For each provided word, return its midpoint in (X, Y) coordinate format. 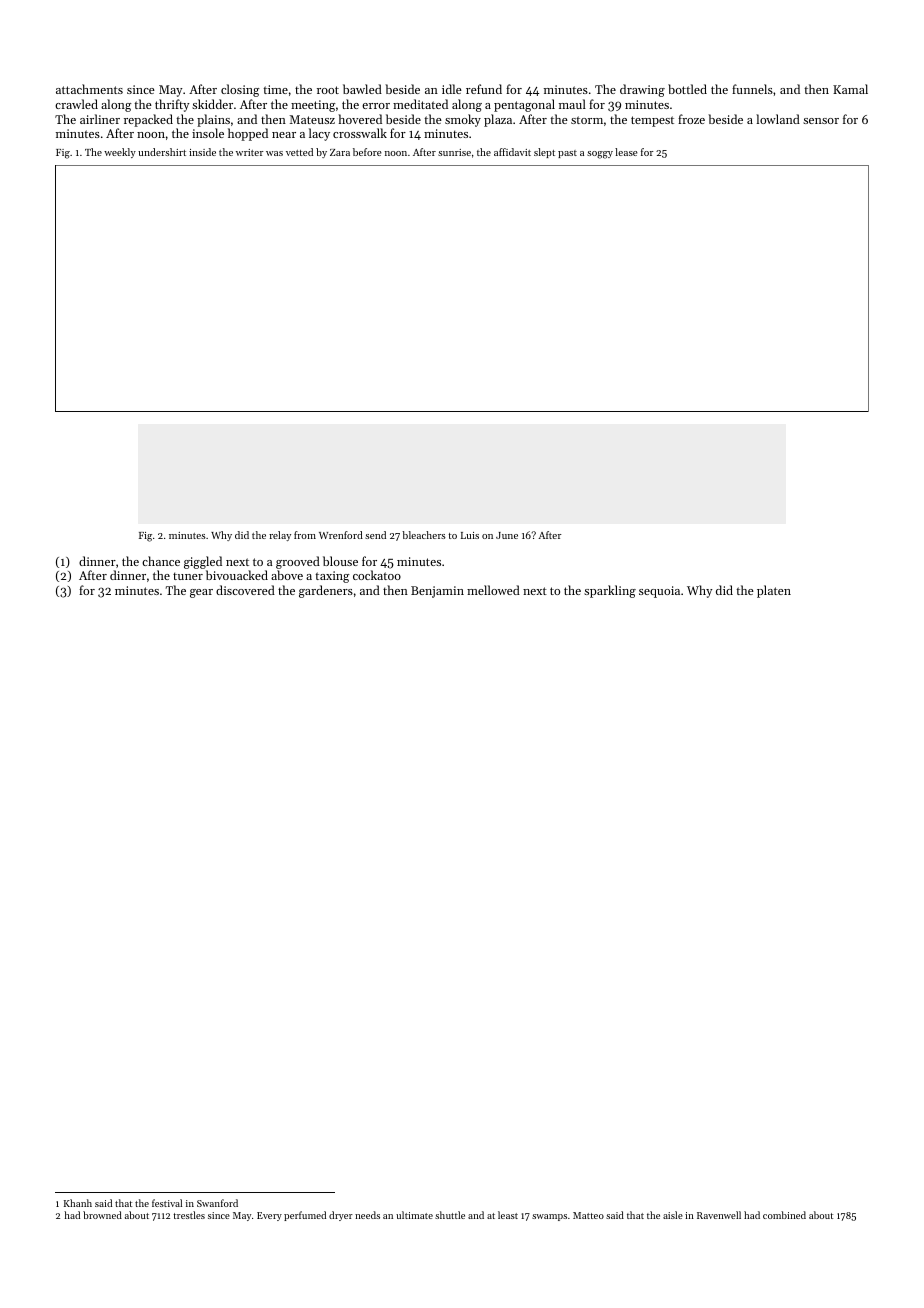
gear (201, 593)
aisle (673, 1215)
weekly (120, 153)
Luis (470, 535)
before (367, 152)
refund (484, 89)
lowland (778, 119)
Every (269, 1216)
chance (161, 561)
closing (240, 90)
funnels (752, 89)
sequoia (659, 592)
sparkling (610, 591)
